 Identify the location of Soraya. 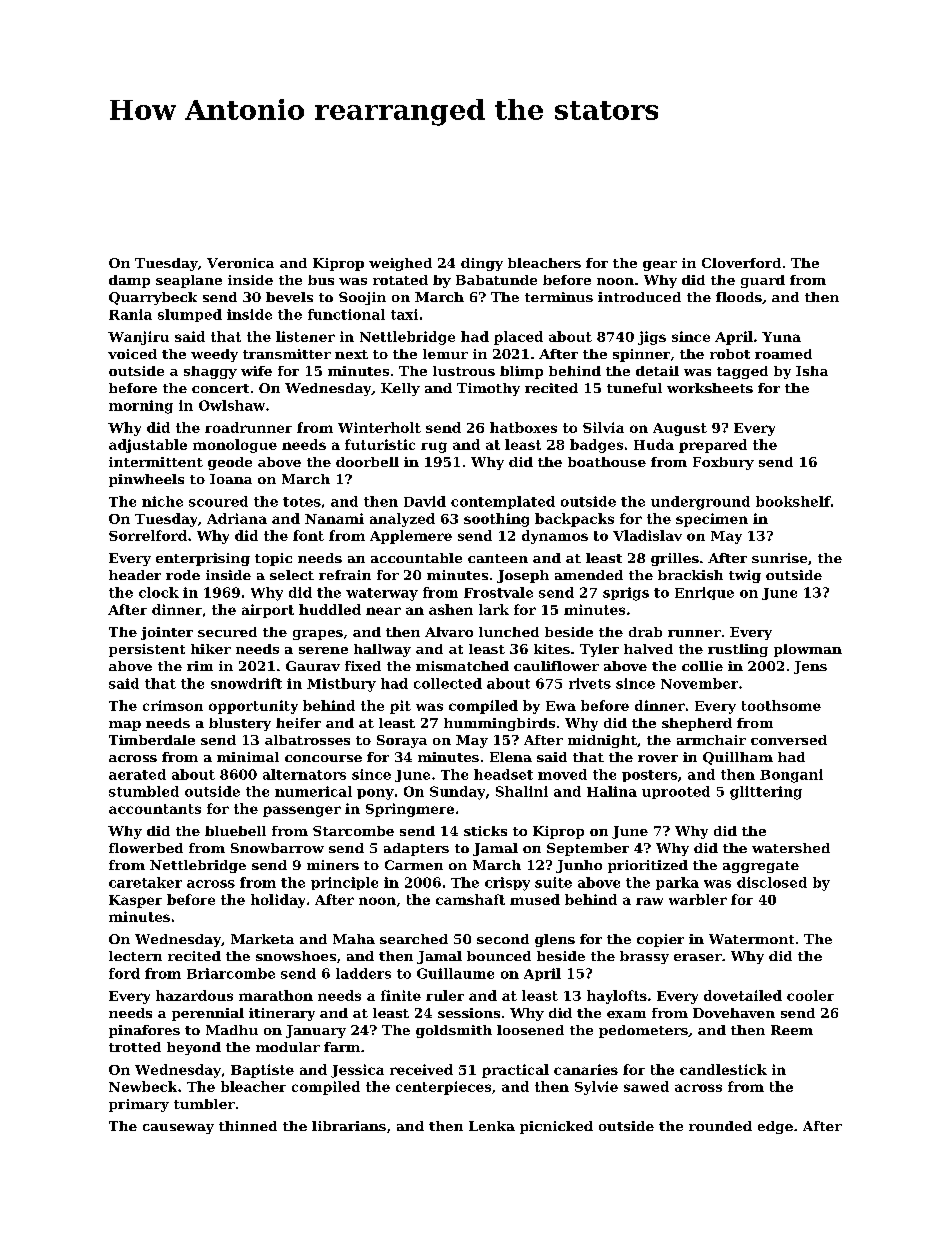
(402, 741).
